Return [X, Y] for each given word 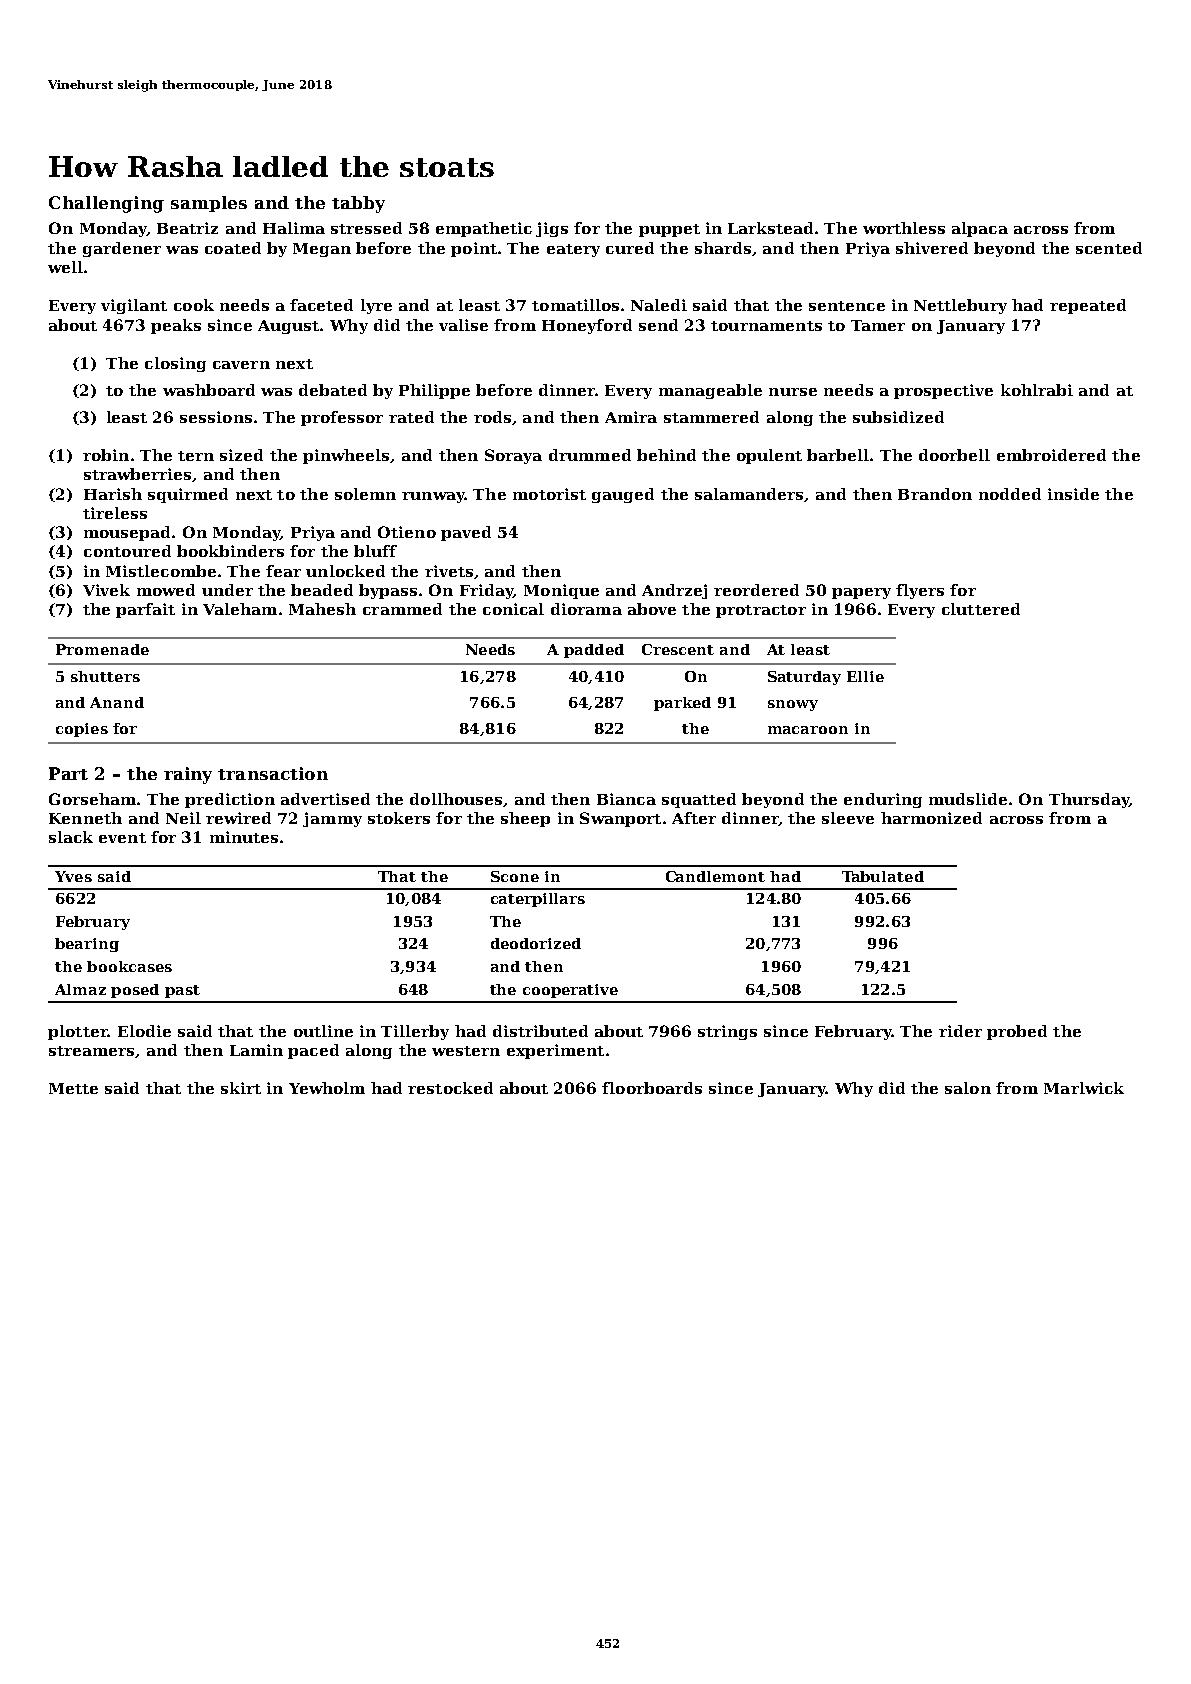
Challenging [106, 204]
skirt [241, 1088]
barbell [838, 455]
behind [666, 455]
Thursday [1089, 800]
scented [1109, 248]
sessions [216, 417]
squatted [699, 800]
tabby [358, 204]
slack [71, 837]
